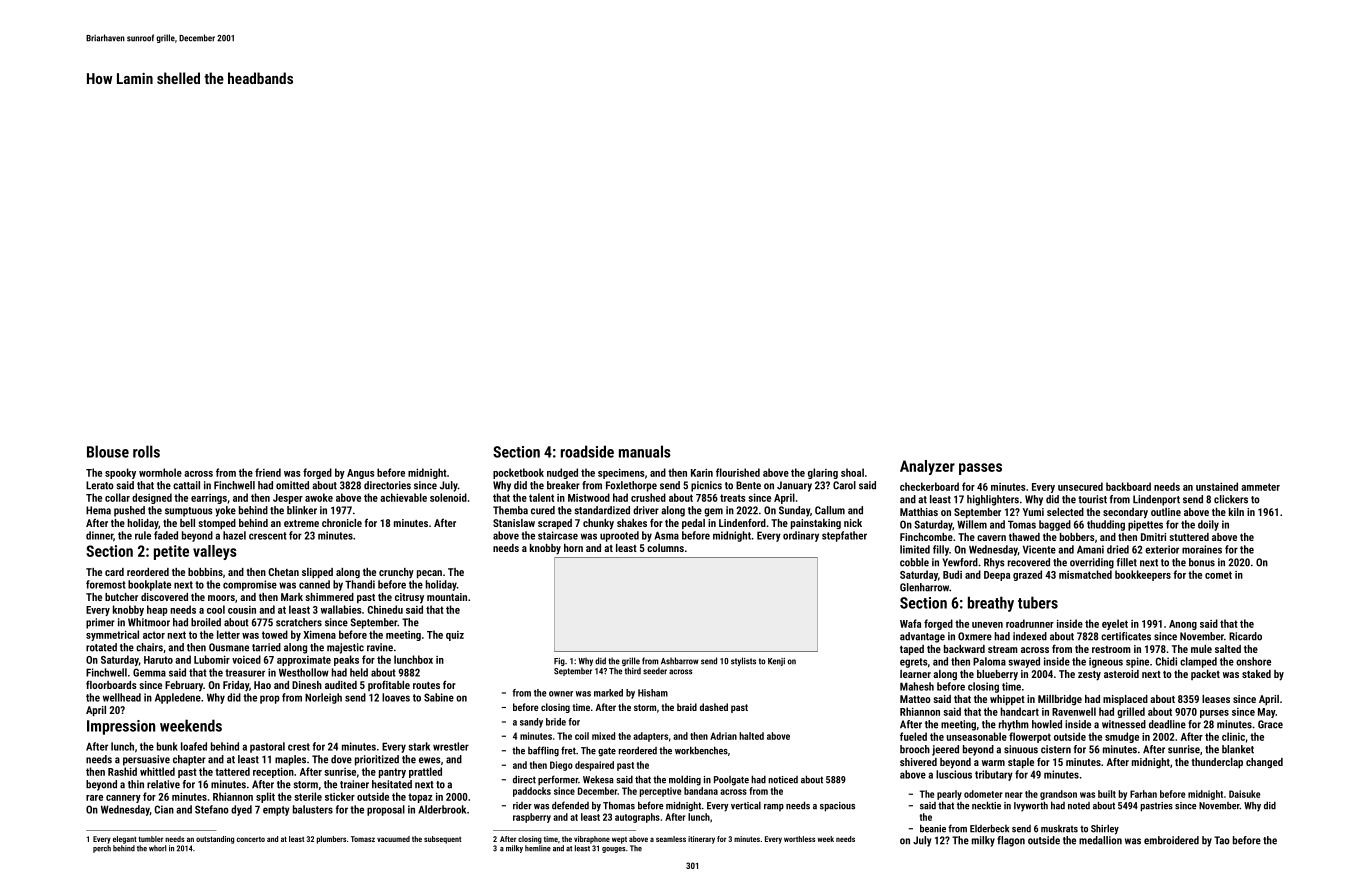 Image resolution: width=1372 pixels, height=887 pixels. I want to click on Glenharrow, so click(925, 587).
